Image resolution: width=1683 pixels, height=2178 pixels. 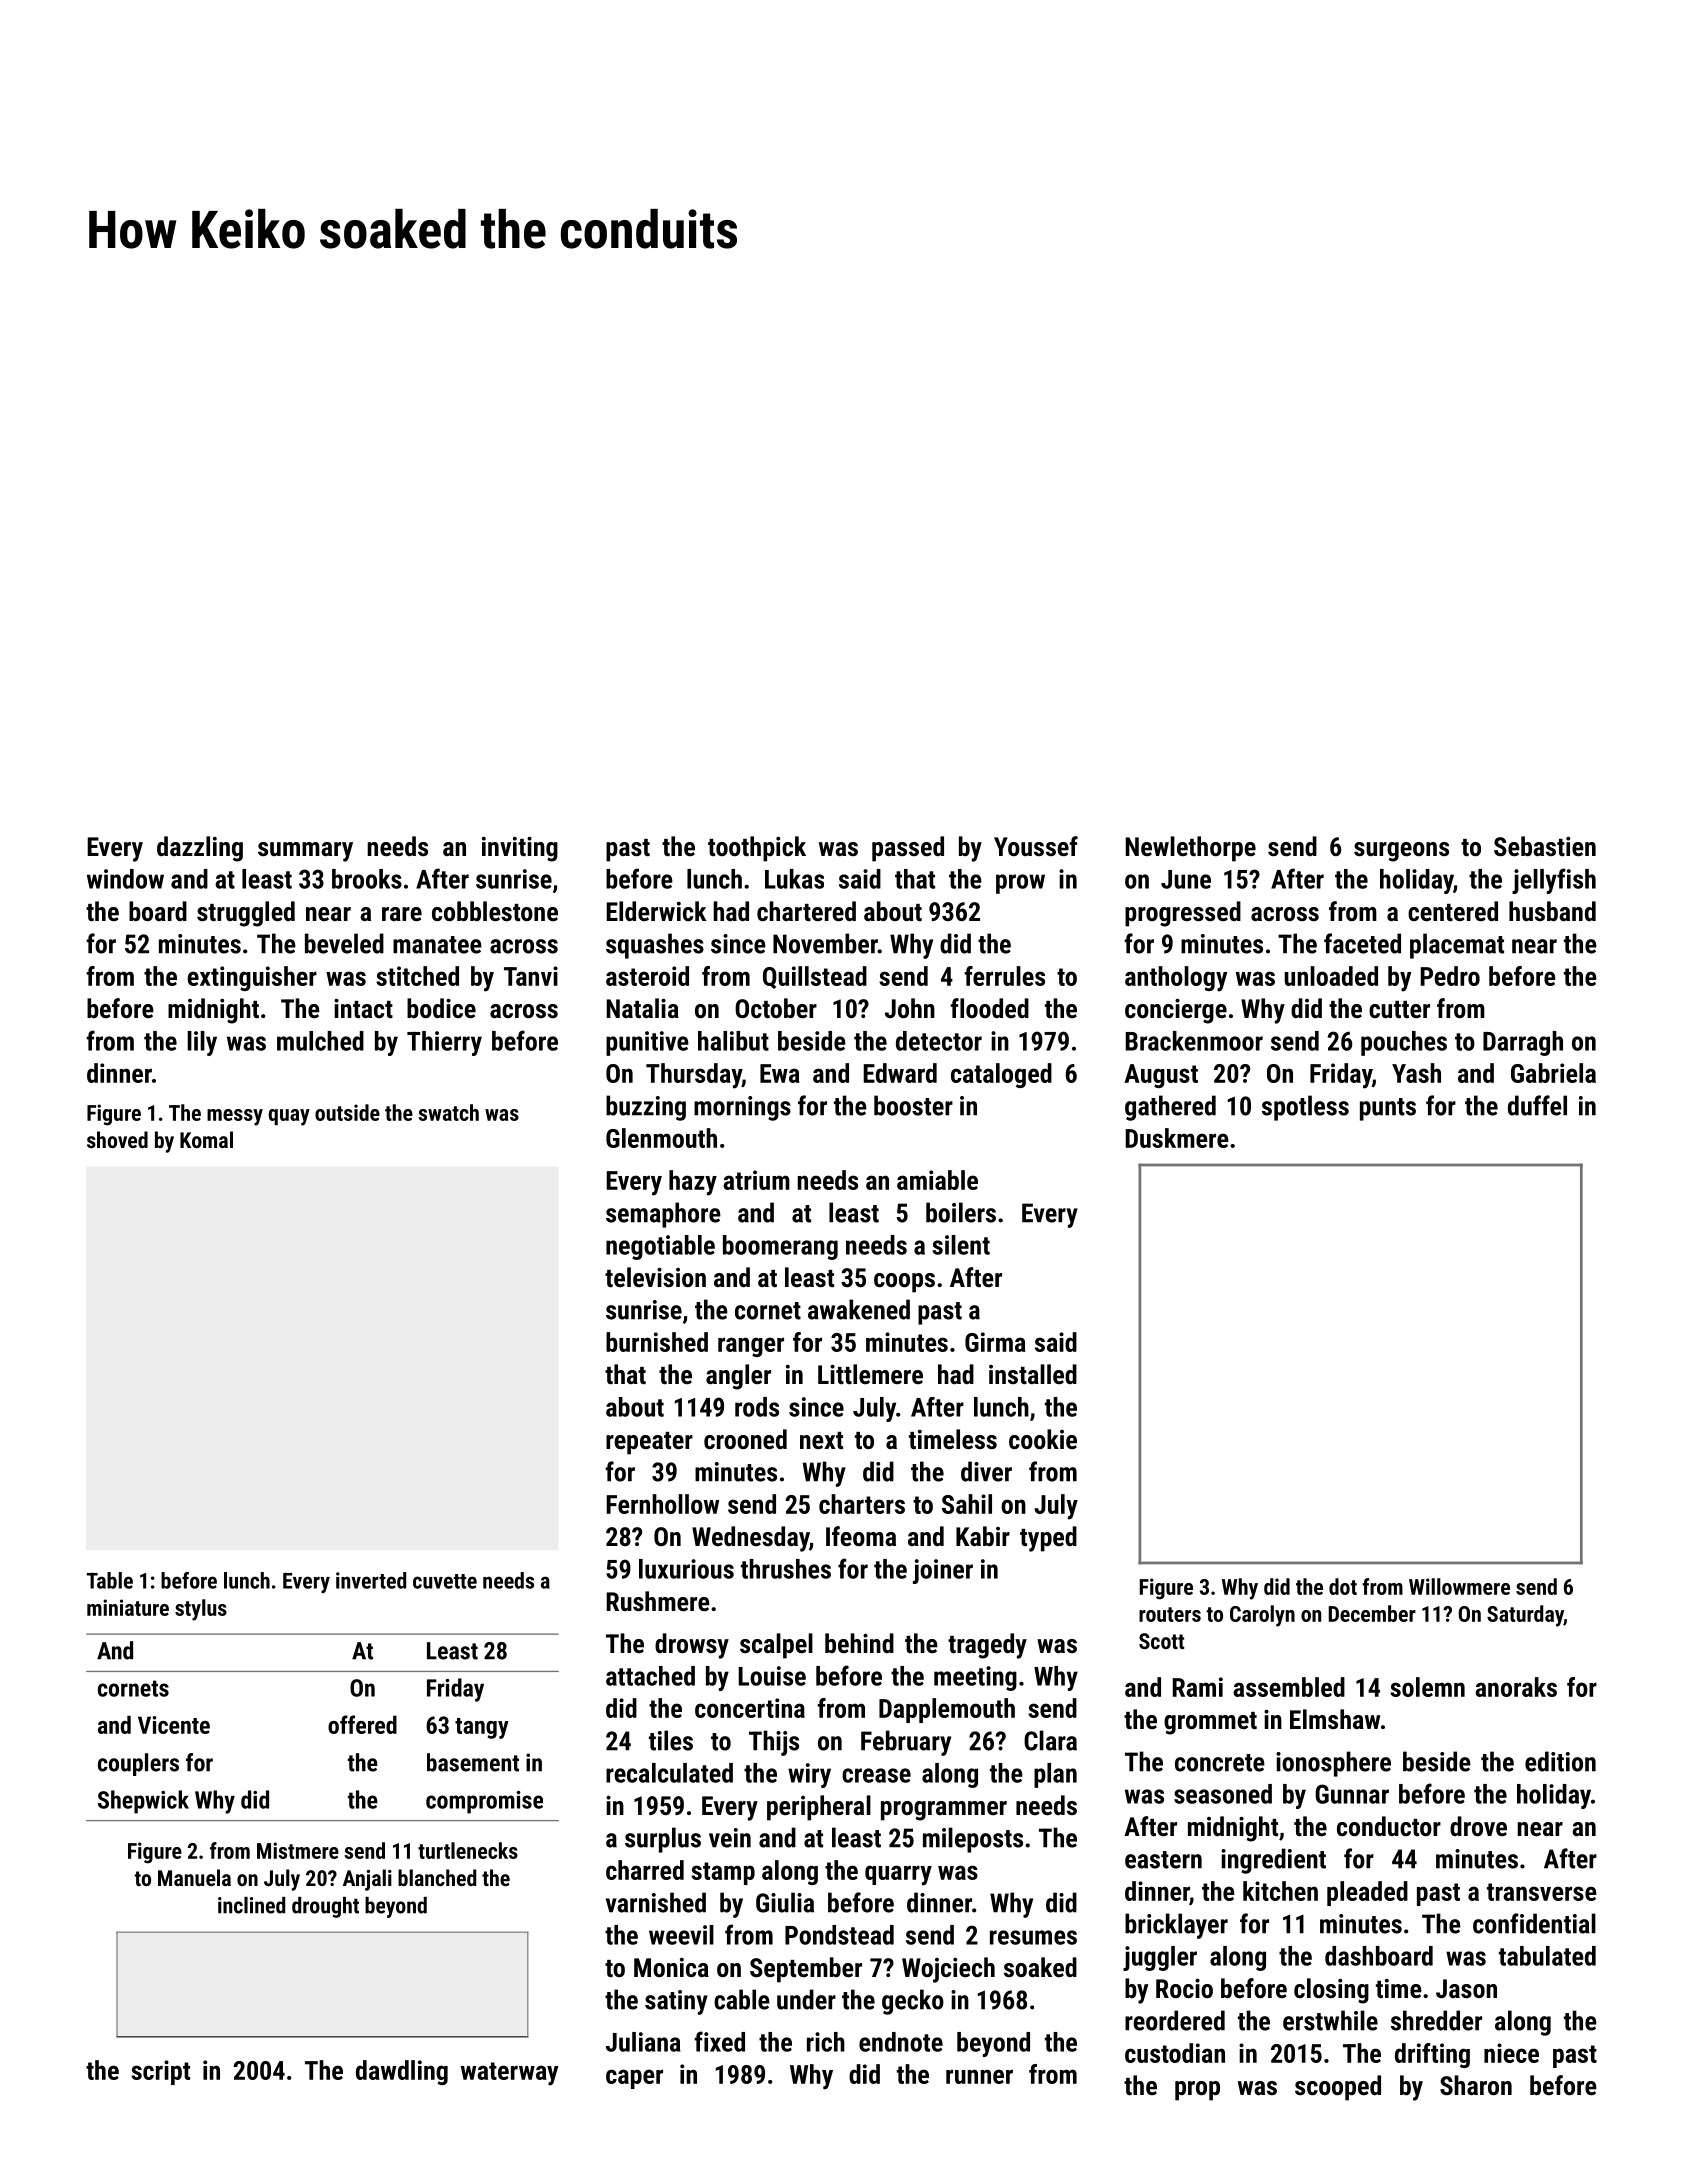 I want to click on ionosphere, so click(x=1333, y=1764).
